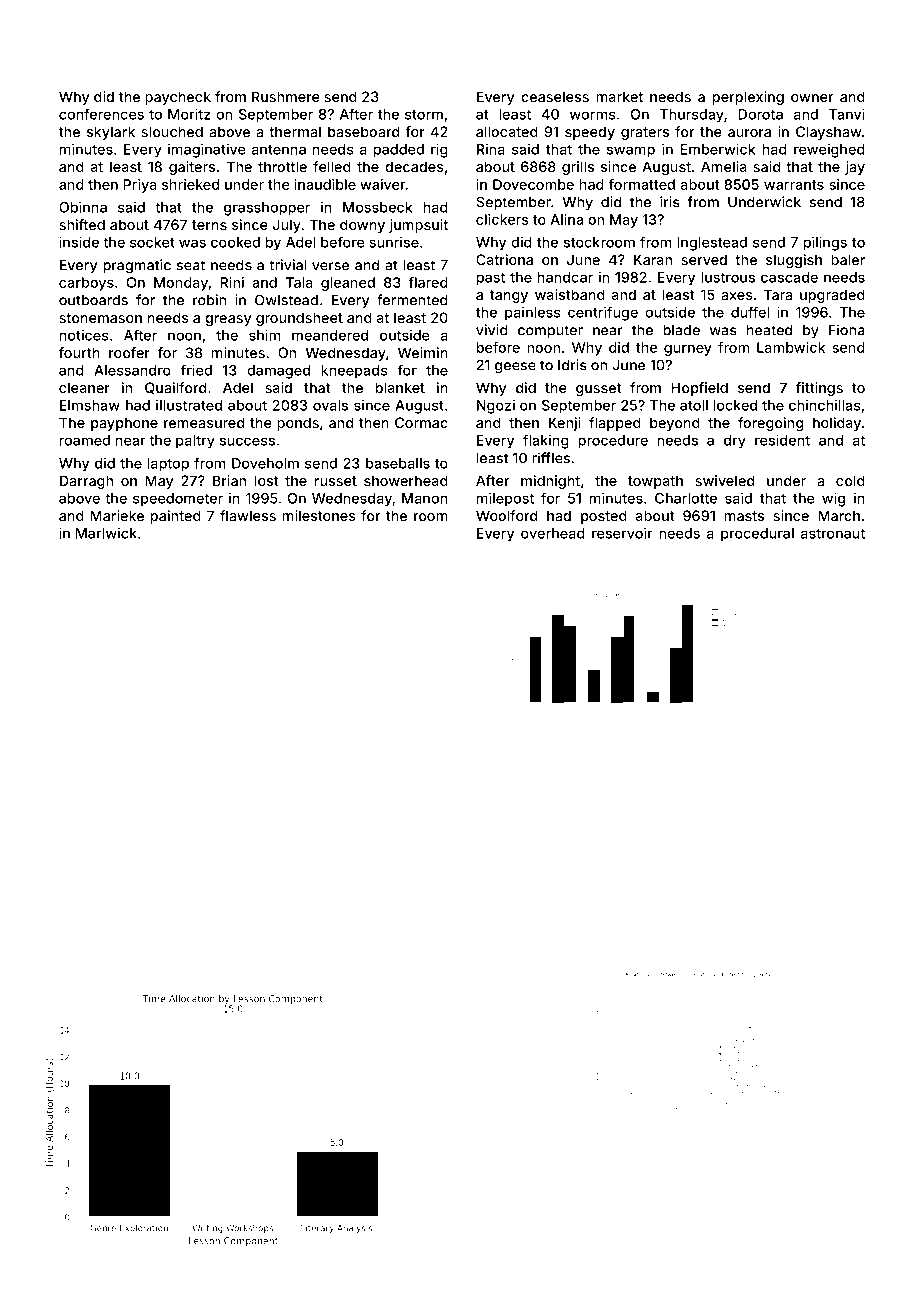 This screenshot has width=924, height=1308. I want to click on paycheck, so click(178, 98).
